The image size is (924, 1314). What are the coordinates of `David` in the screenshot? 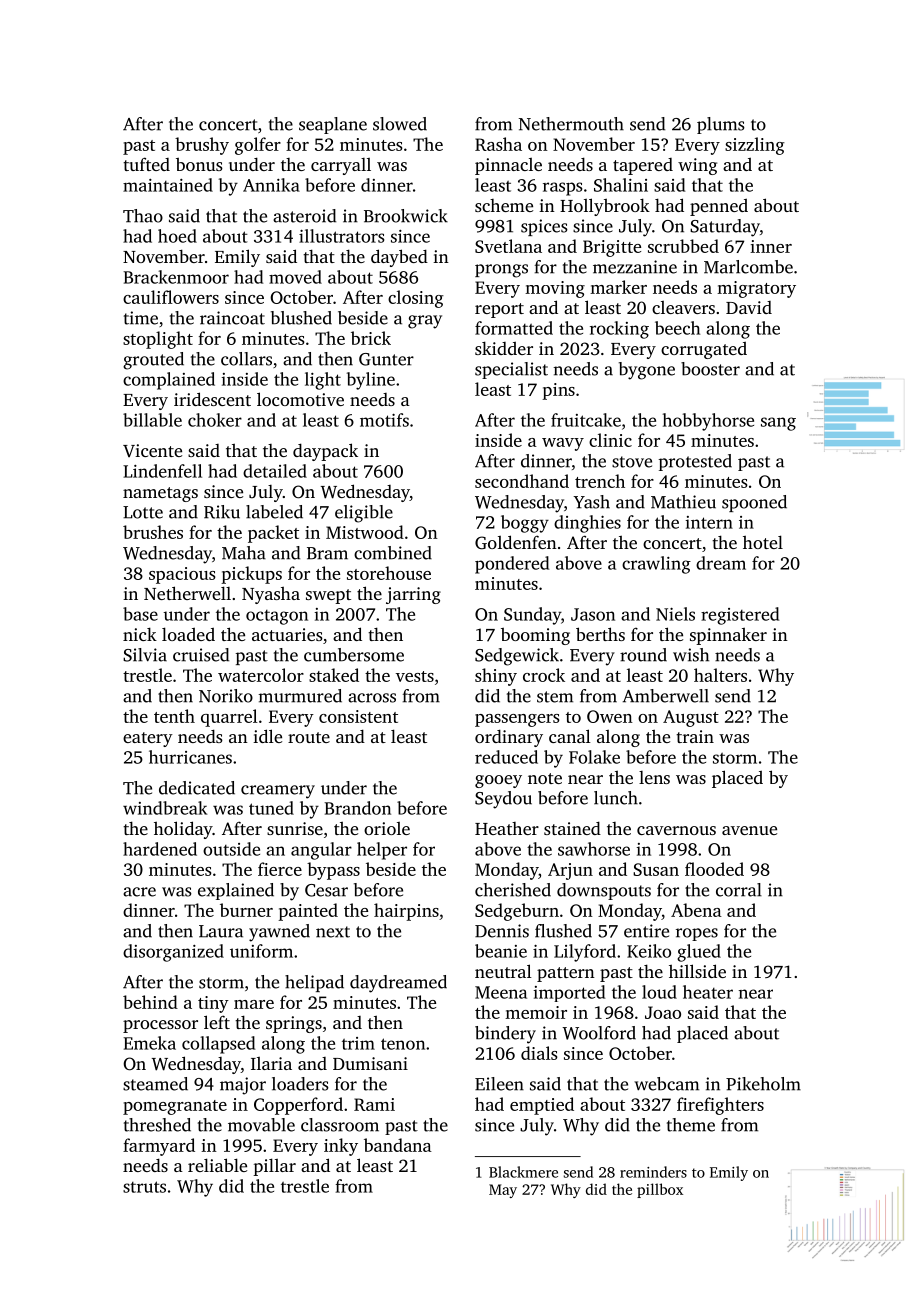 It's located at (749, 307).
